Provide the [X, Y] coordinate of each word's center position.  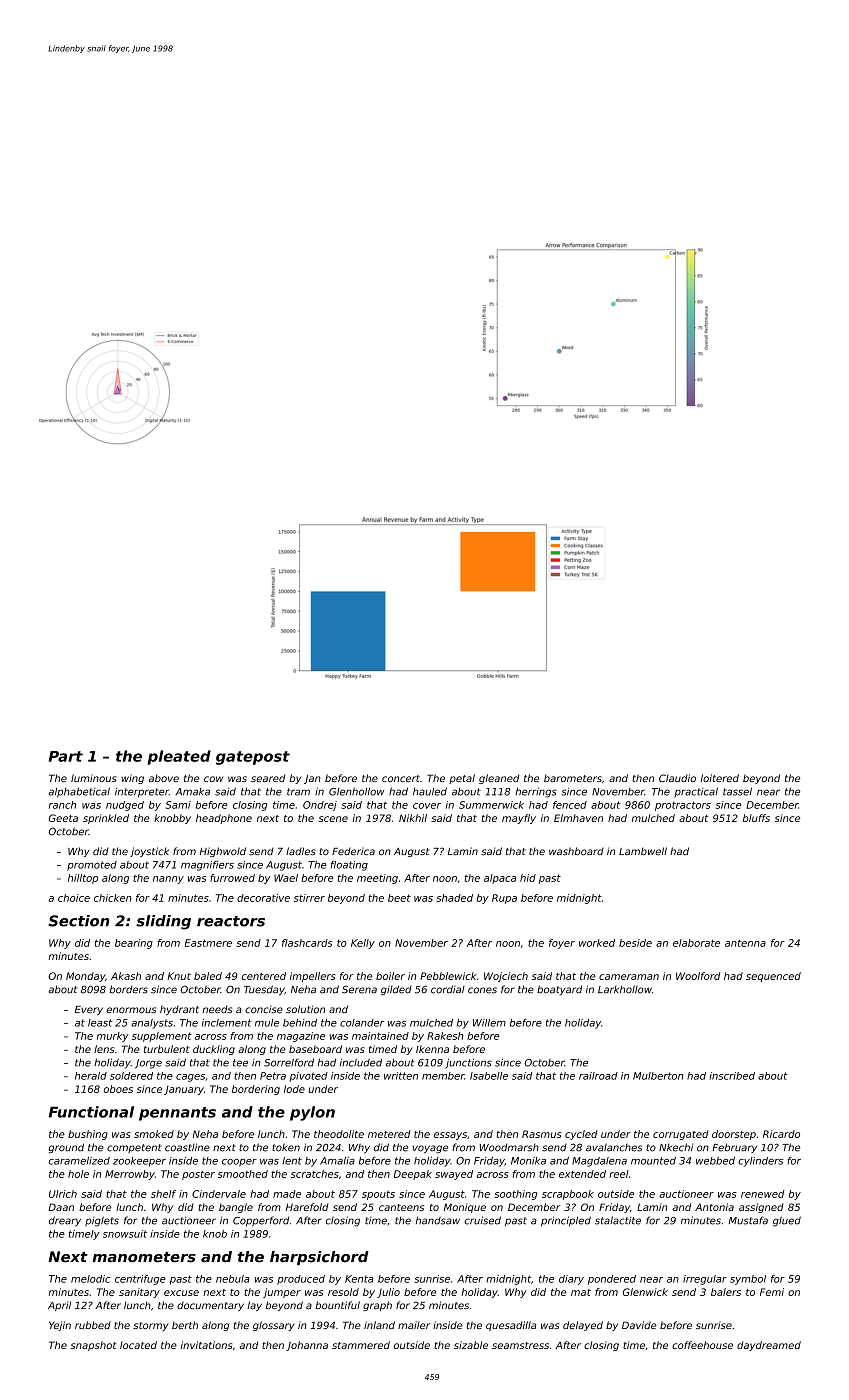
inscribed [732, 1076]
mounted [653, 1161]
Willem [489, 1023]
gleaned [499, 779]
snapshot [93, 1346]
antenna [745, 943]
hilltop [83, 879]
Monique [465, 1208]
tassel [737, 791]
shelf [163, 1194]
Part [66, 756]
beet [399, 898]
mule [267, 1023]
